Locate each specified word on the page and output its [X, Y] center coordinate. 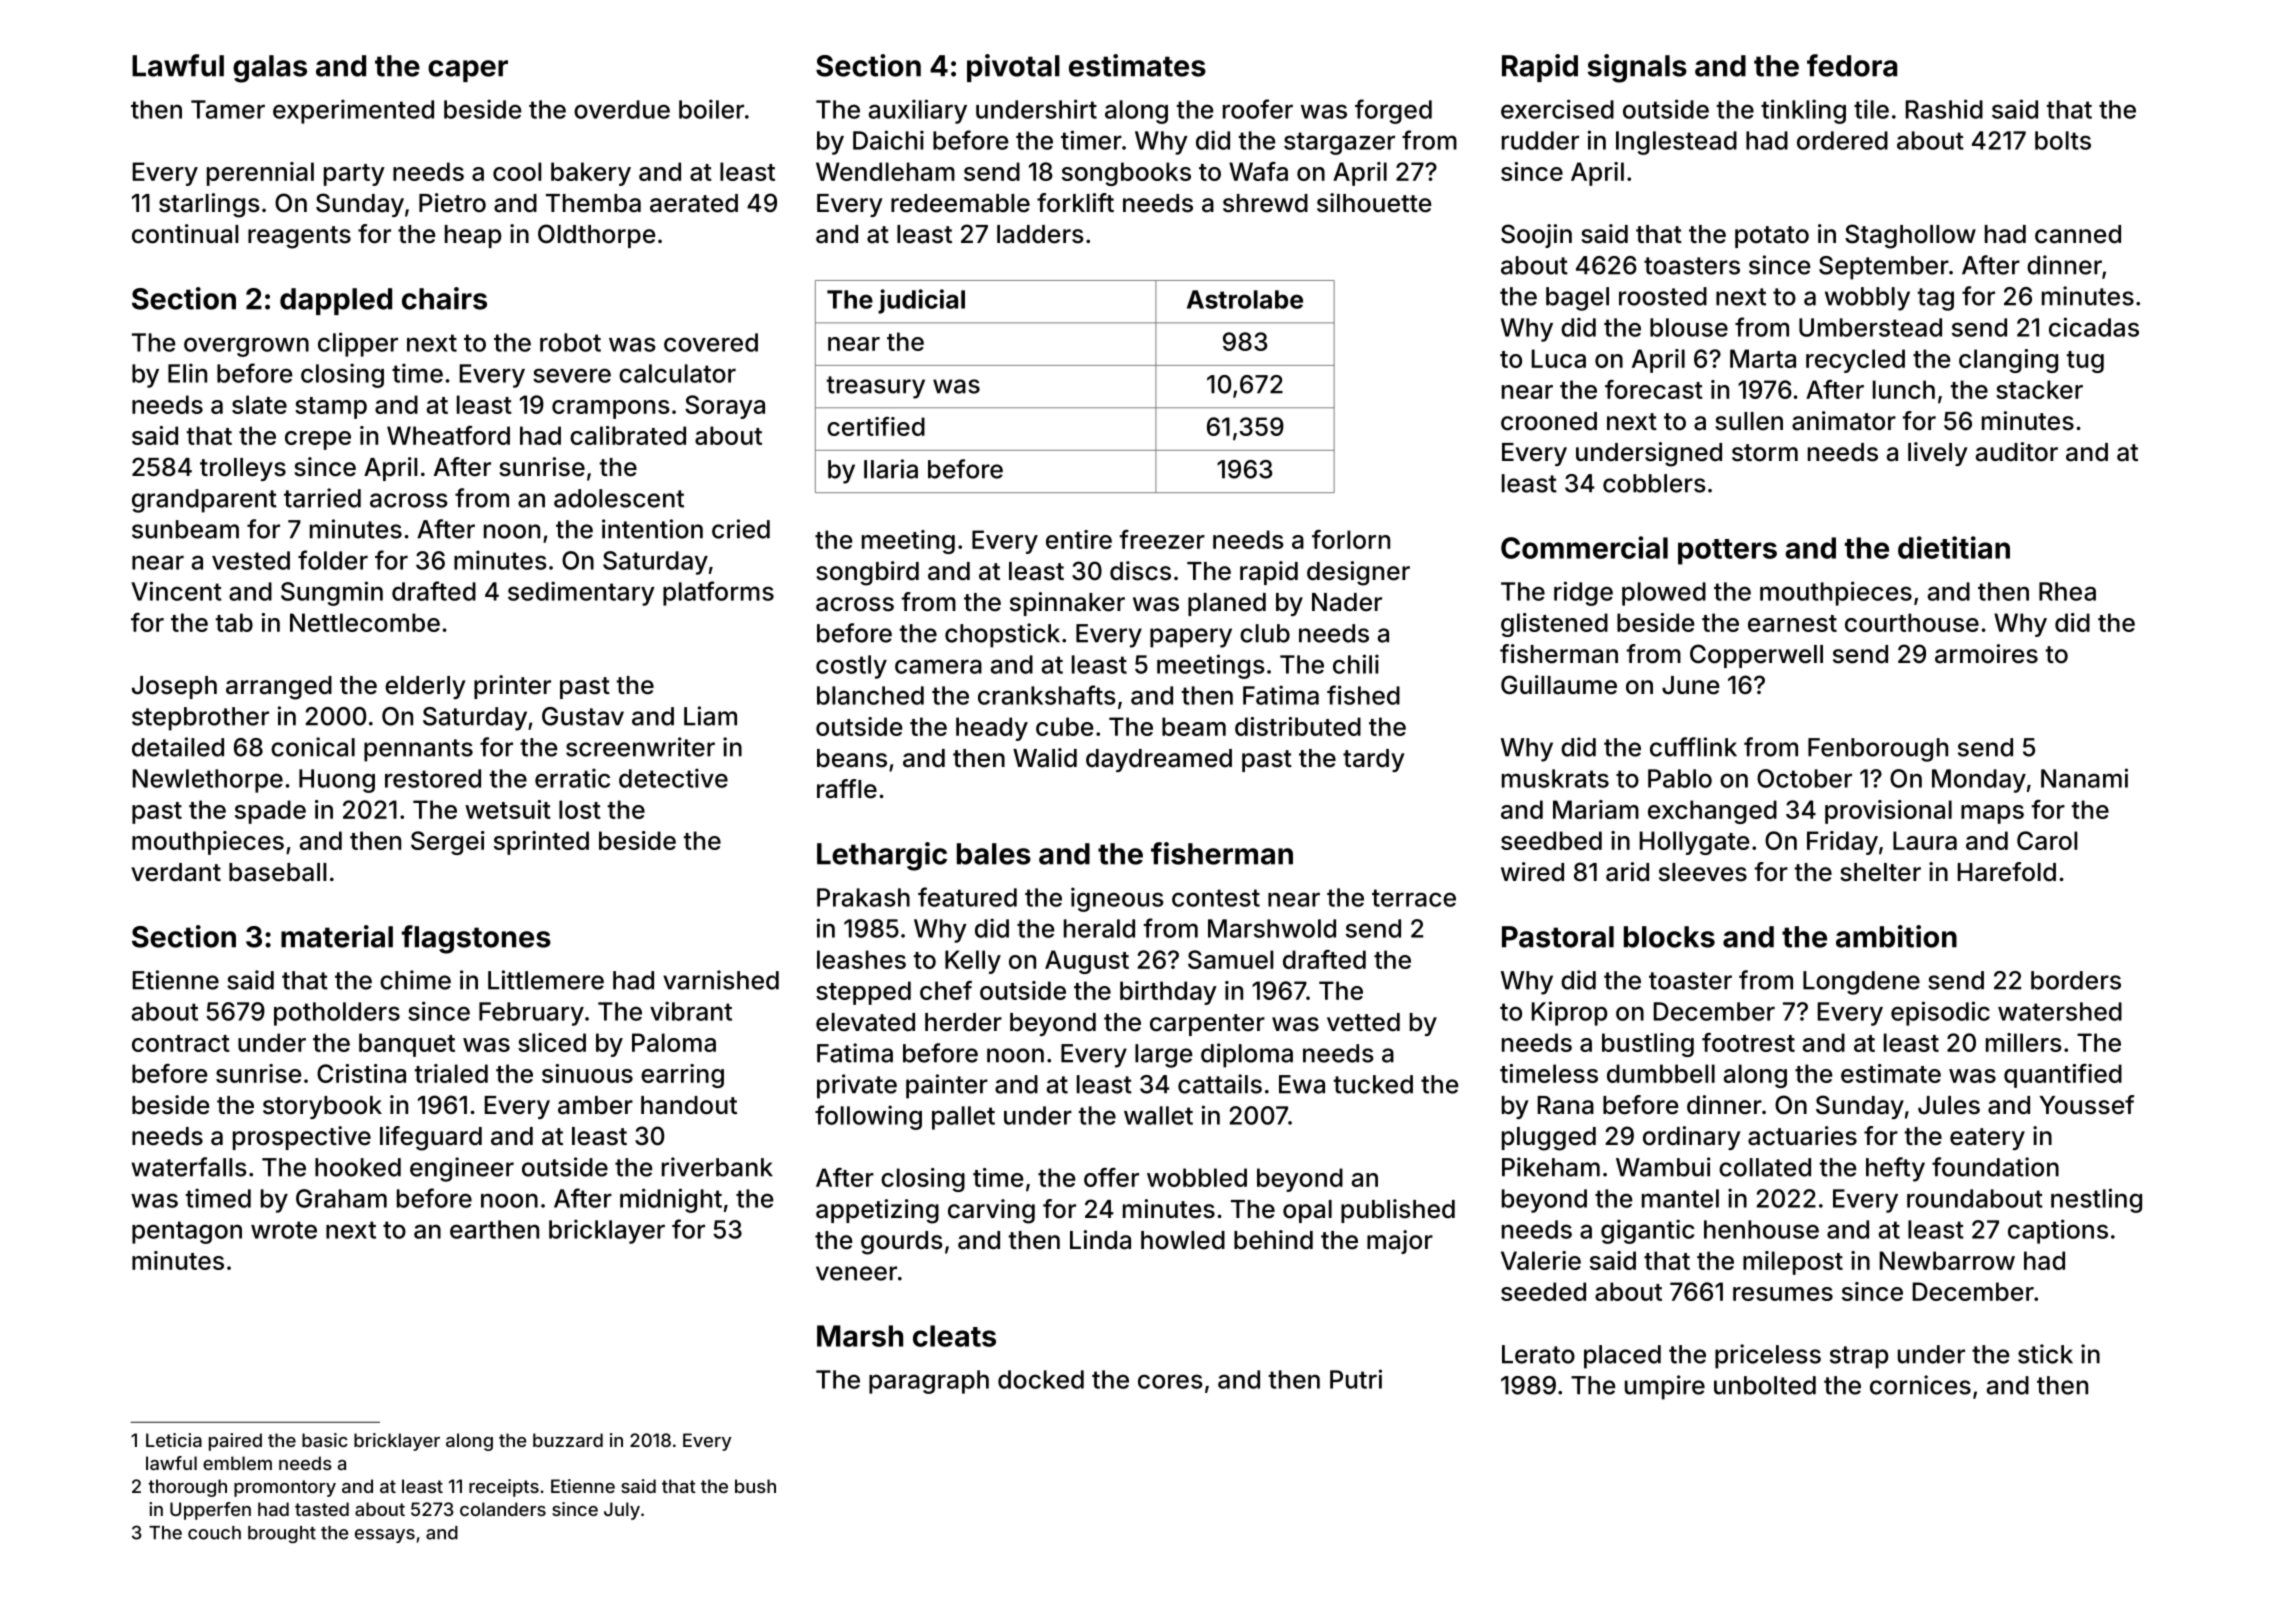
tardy [1374, 760]
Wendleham [885, 171]
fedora [1852, 65]
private [857, 1086]
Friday [1842, 843]
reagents [299, 237]
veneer [856, 1273]
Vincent [176, 591]
